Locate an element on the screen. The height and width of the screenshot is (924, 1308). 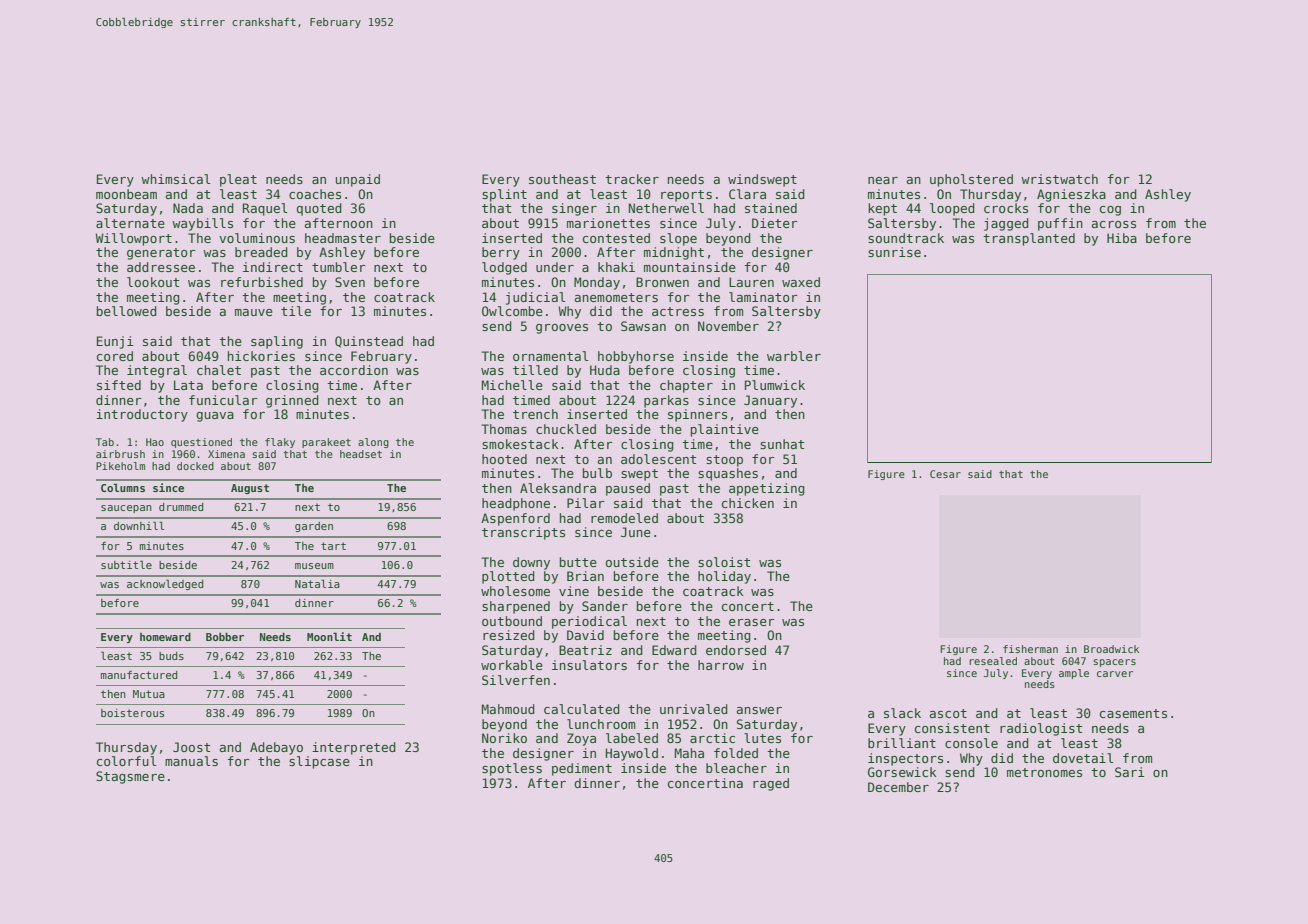
January is located at coordinates (770, 401).
